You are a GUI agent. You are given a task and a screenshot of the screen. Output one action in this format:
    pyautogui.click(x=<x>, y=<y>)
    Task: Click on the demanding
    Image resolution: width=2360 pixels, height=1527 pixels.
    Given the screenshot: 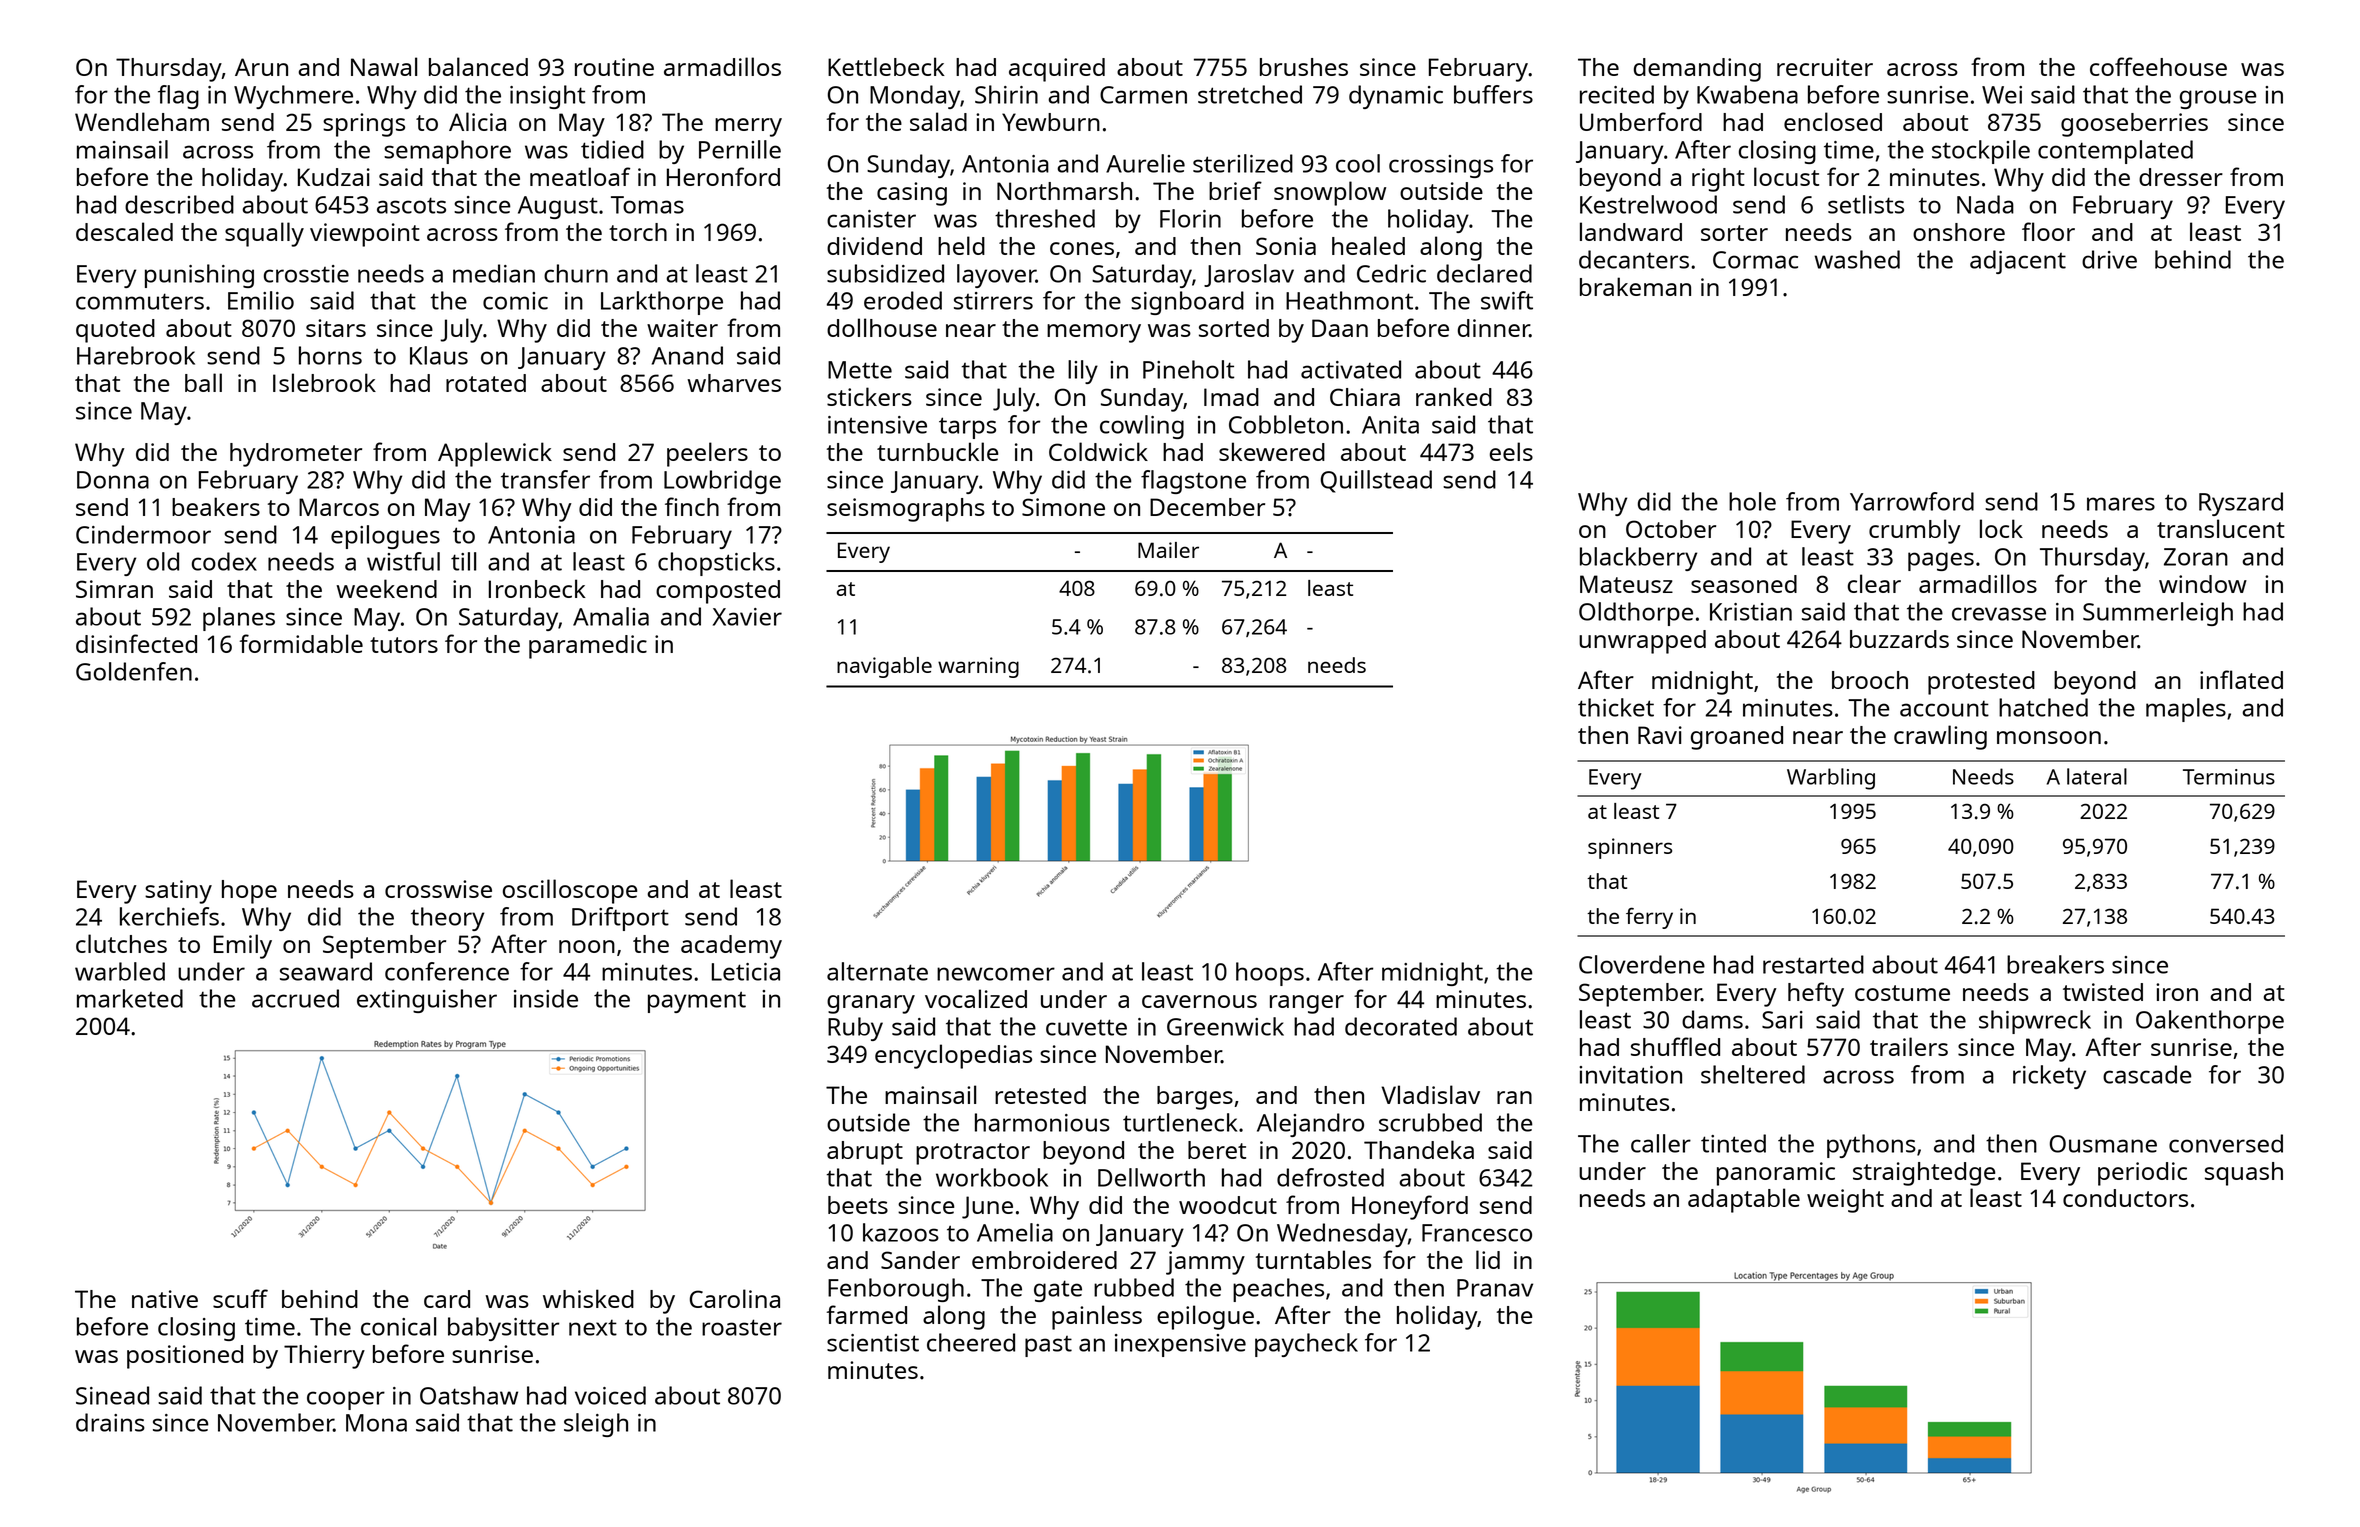 What is the action you would take?
    pyautogui.click(x=1697, y=70)
